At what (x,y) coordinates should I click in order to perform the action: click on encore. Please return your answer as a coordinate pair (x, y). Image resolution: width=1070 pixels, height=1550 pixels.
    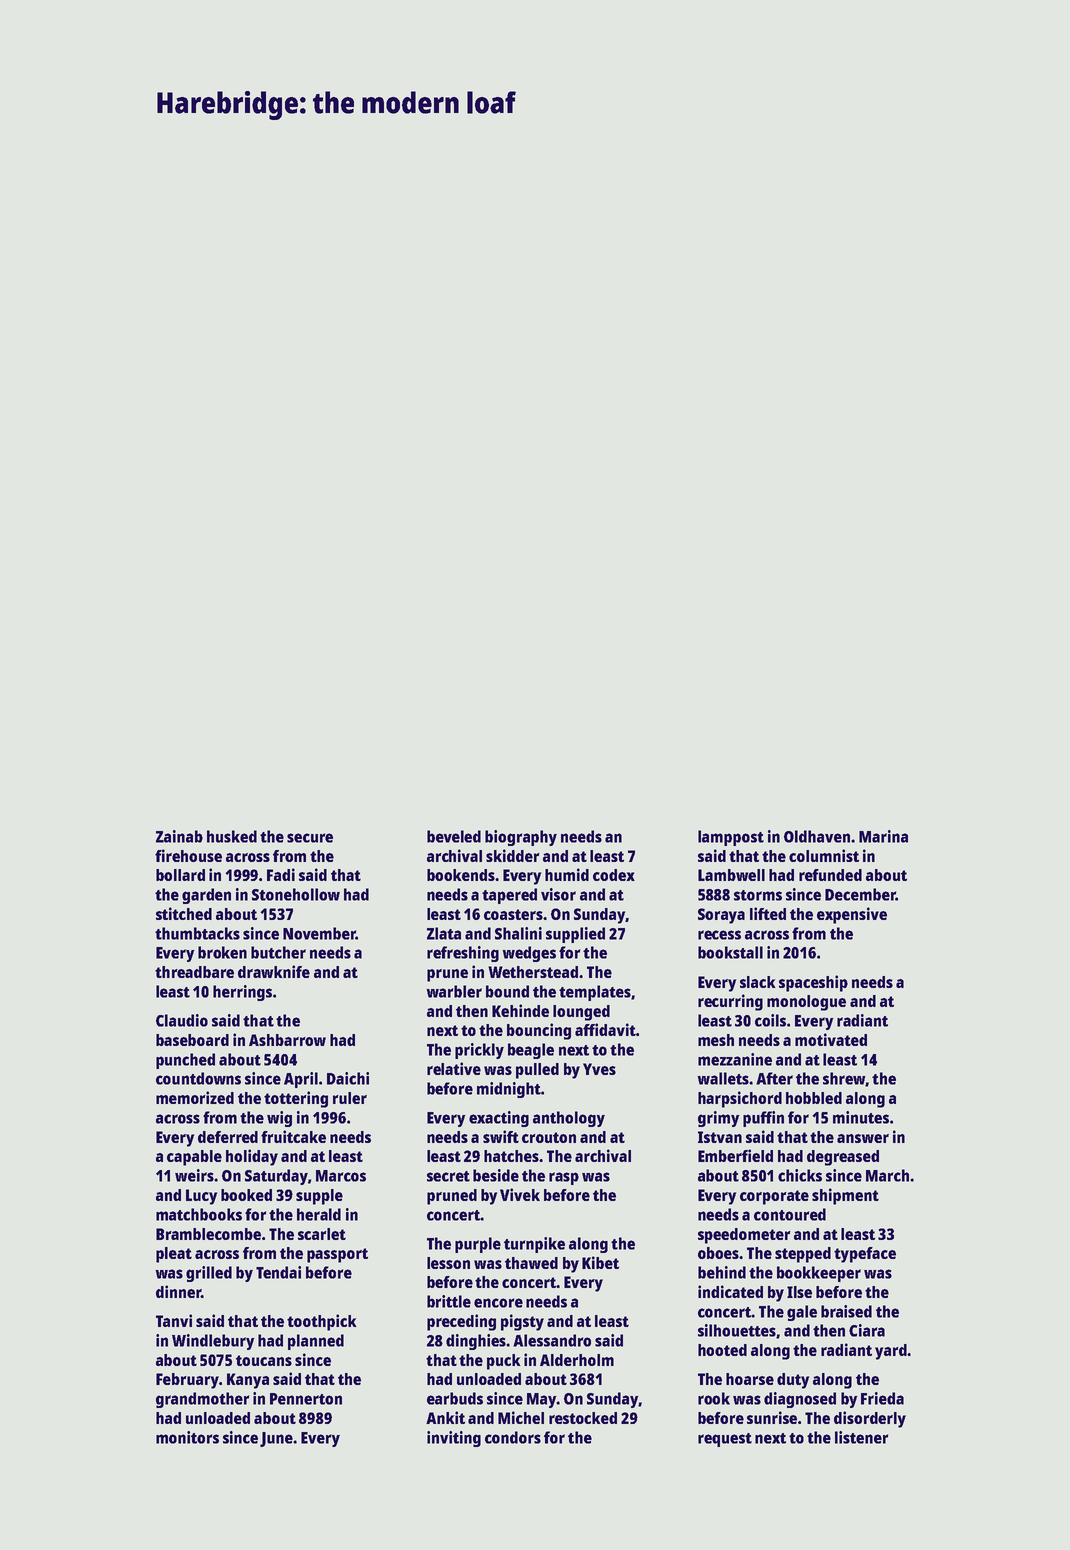
    Looking at the image, I should click on (498, 1303).
